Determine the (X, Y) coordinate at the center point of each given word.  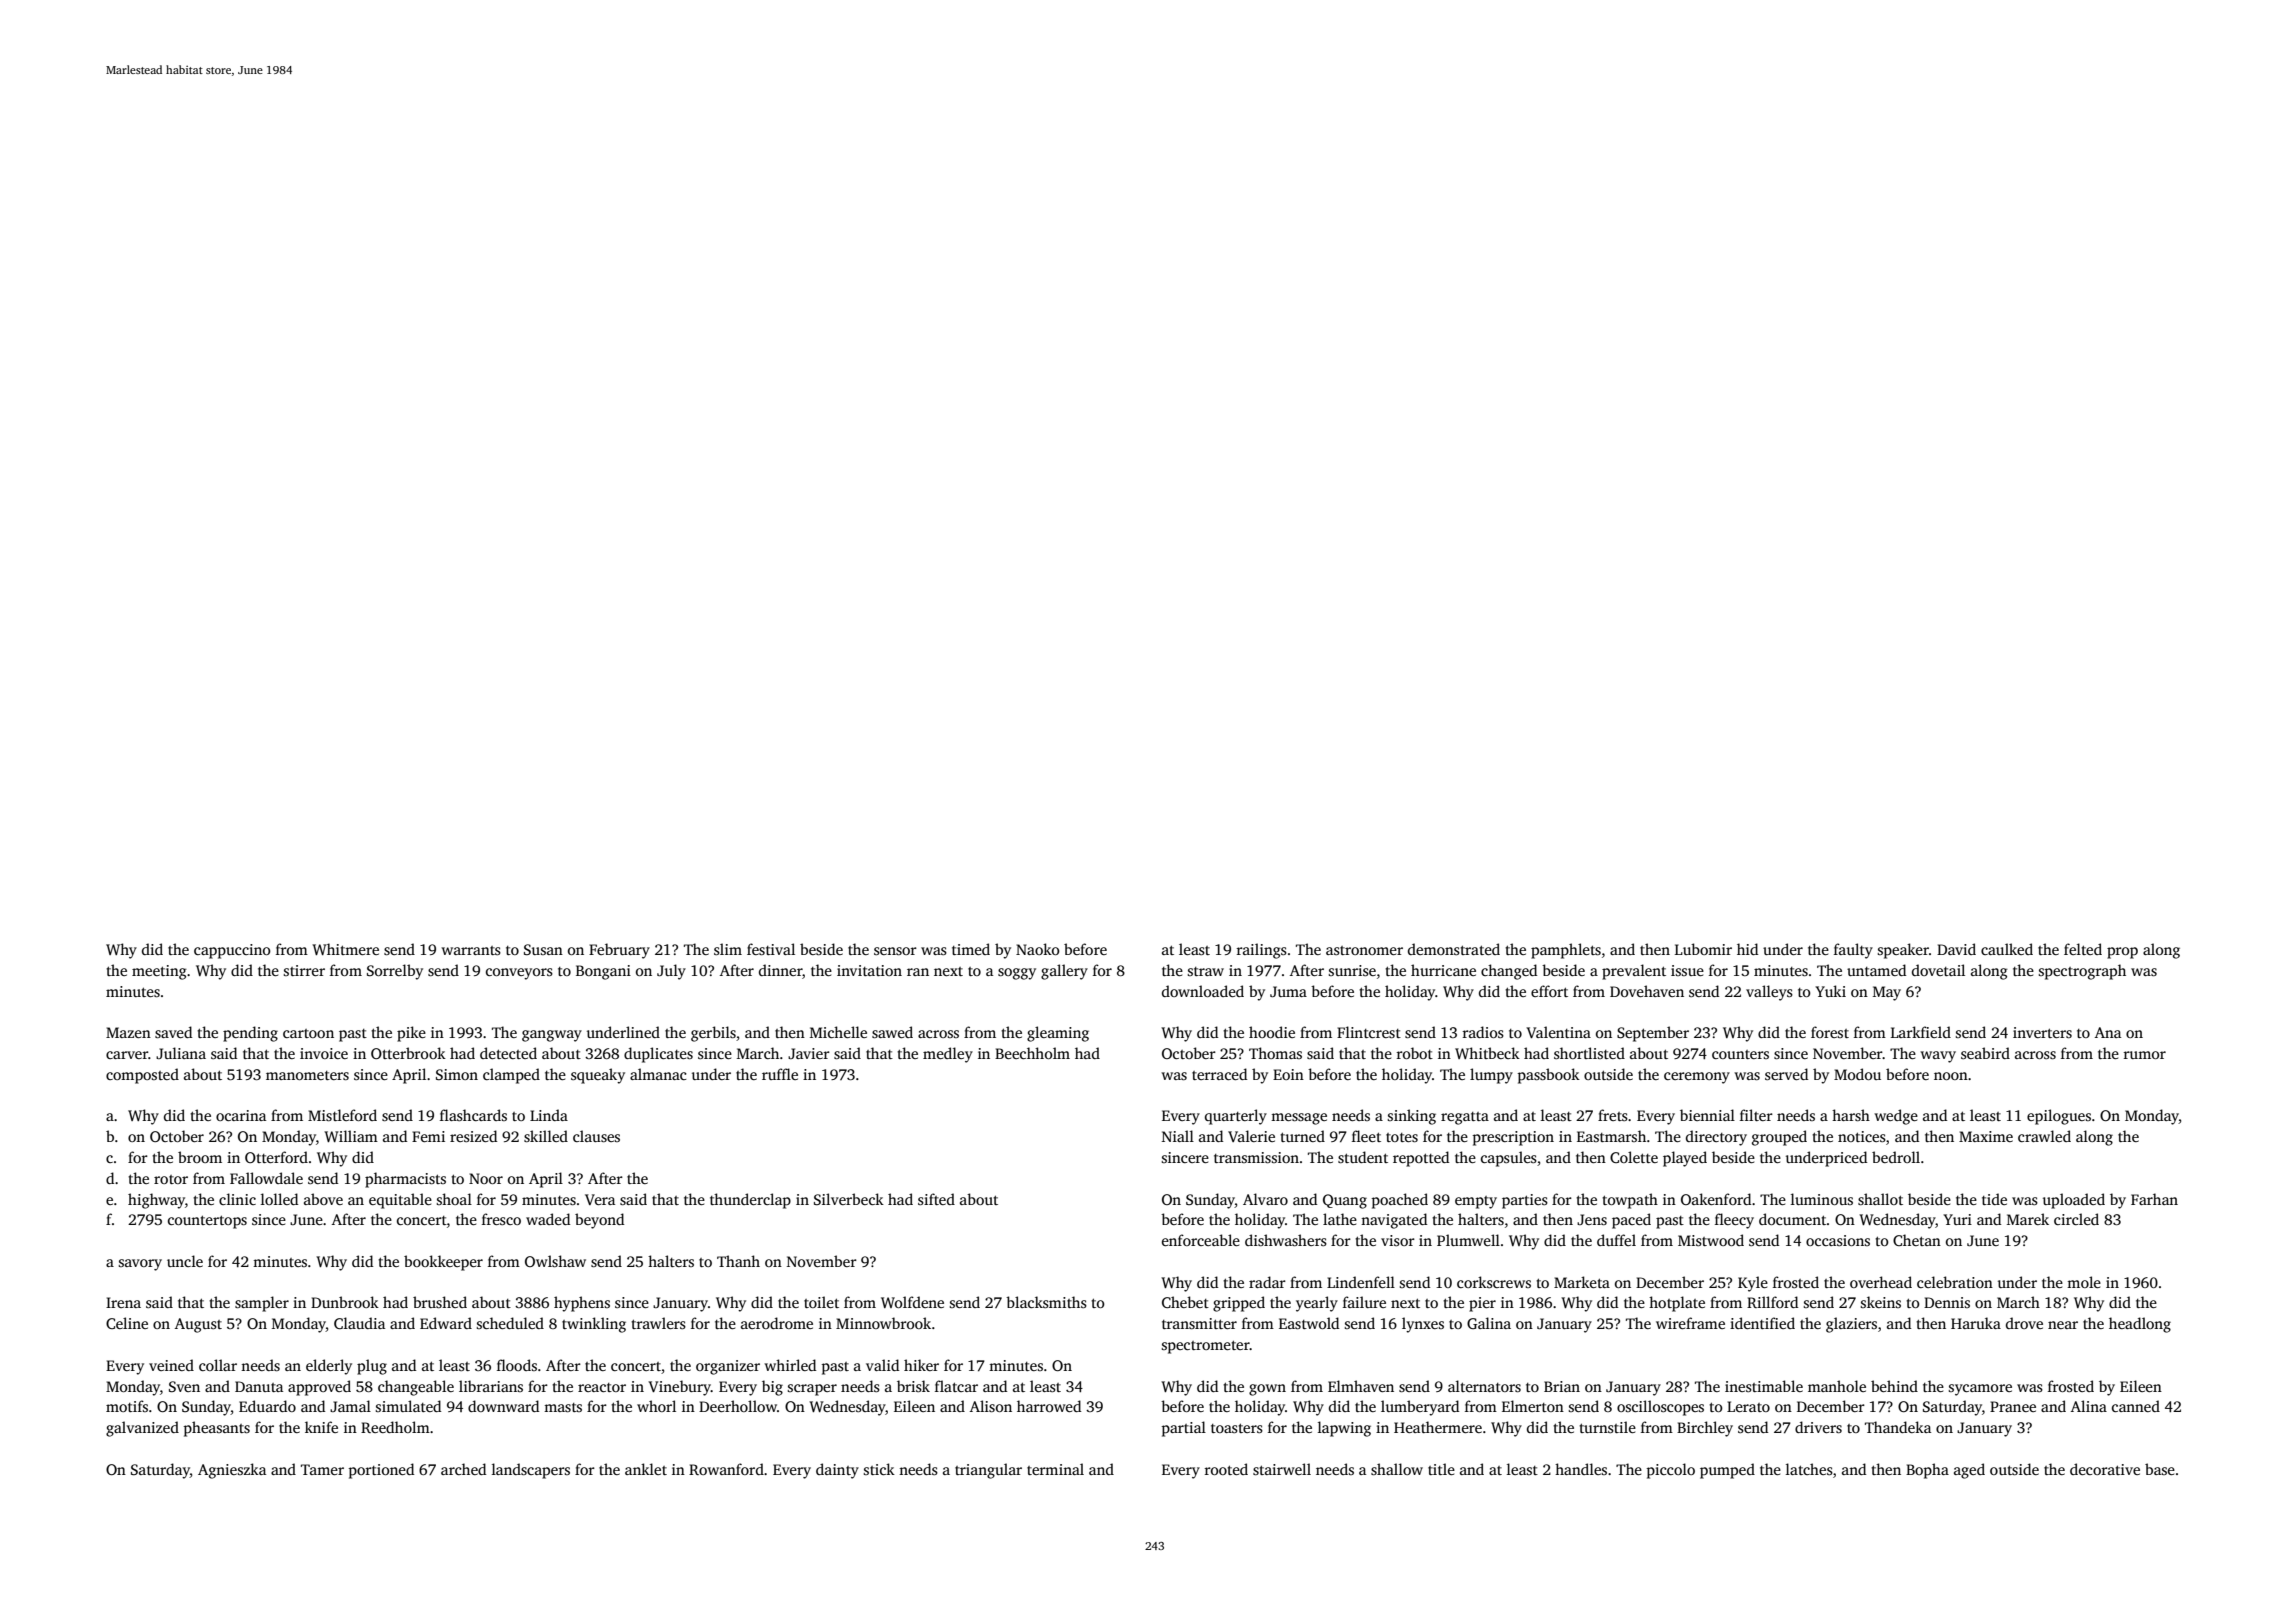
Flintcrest (1369, 1032)
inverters (2042, 1032)
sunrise (1352, 970)
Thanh (738, 1261)
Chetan (1917, 1240)
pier (1482, 1304)
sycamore (1980, 1390)
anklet (646, 1469)
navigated (1394, 1221)
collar (218, 1365)
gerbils (713, 1034)
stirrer (304, 970)
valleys (1769, 993)
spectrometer (1206, 1347)
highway (156, 1201)
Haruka (1976, 1323)
